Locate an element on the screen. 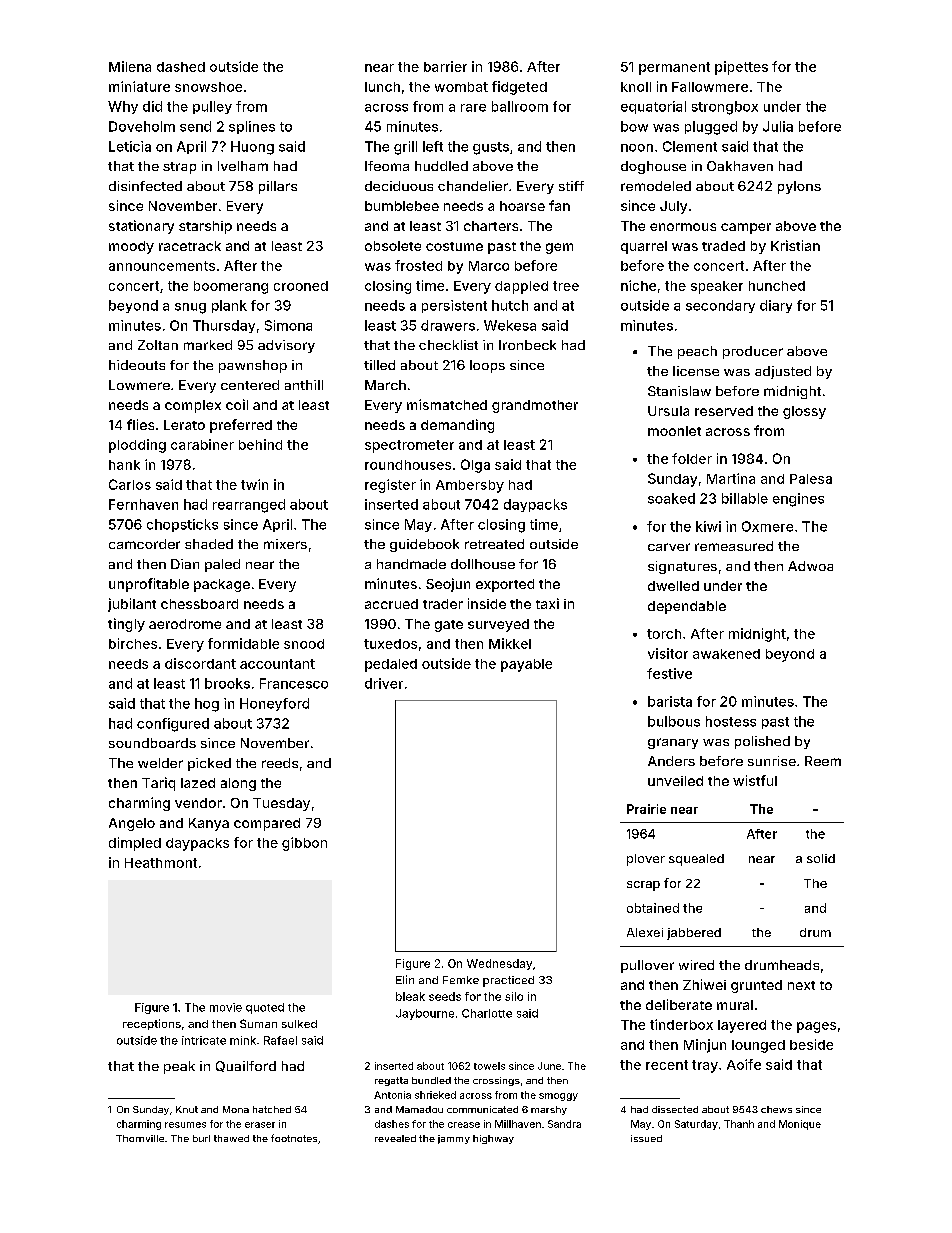 This screenshot has width=952, height=1233. jammy is located at coordinates (454, 1139).
